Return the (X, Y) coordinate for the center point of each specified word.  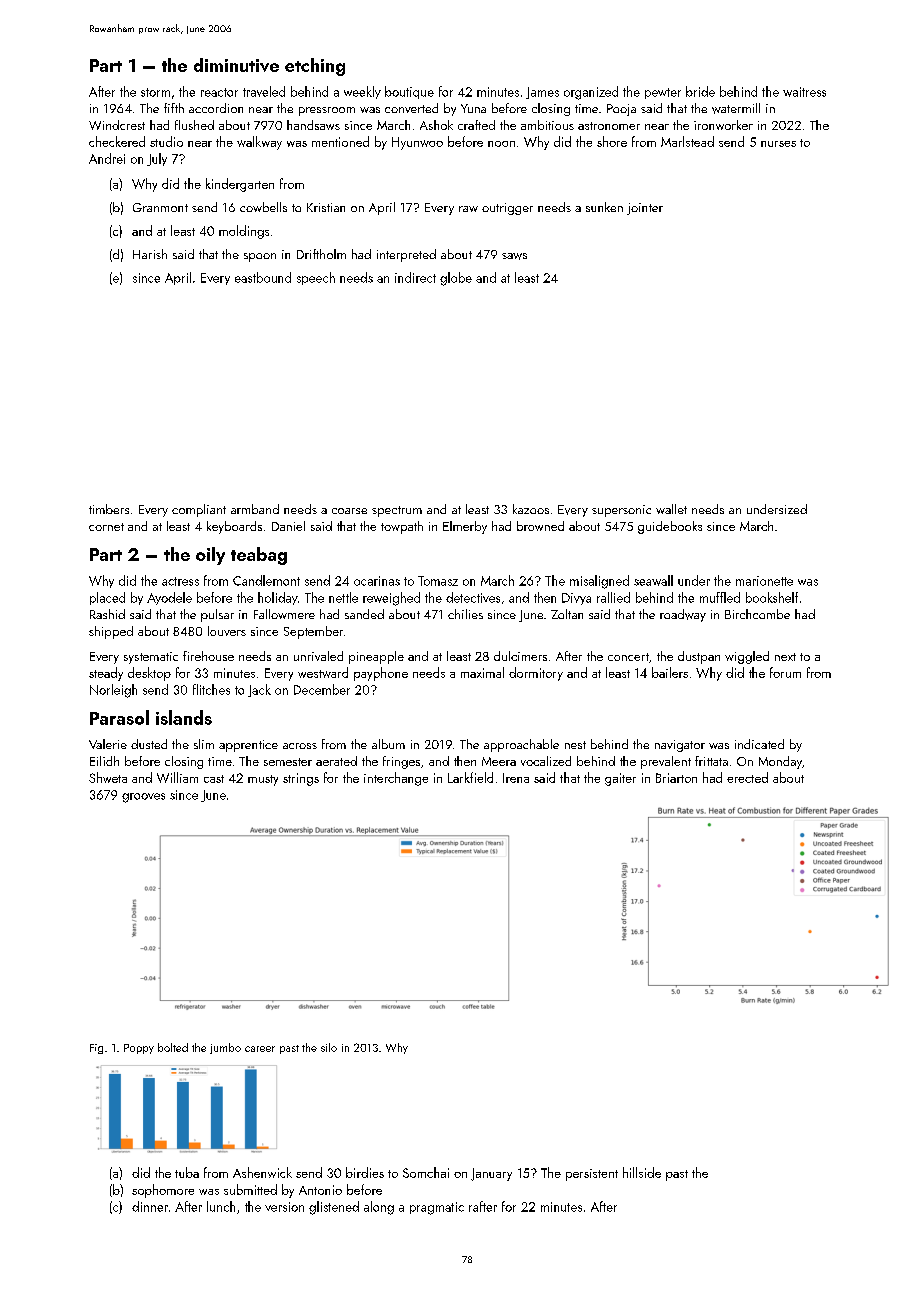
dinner (150, 1206)
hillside (642, 1172)
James (542, 93)
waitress (804, 92)
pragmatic (437, 1208)
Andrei (107, 158)
